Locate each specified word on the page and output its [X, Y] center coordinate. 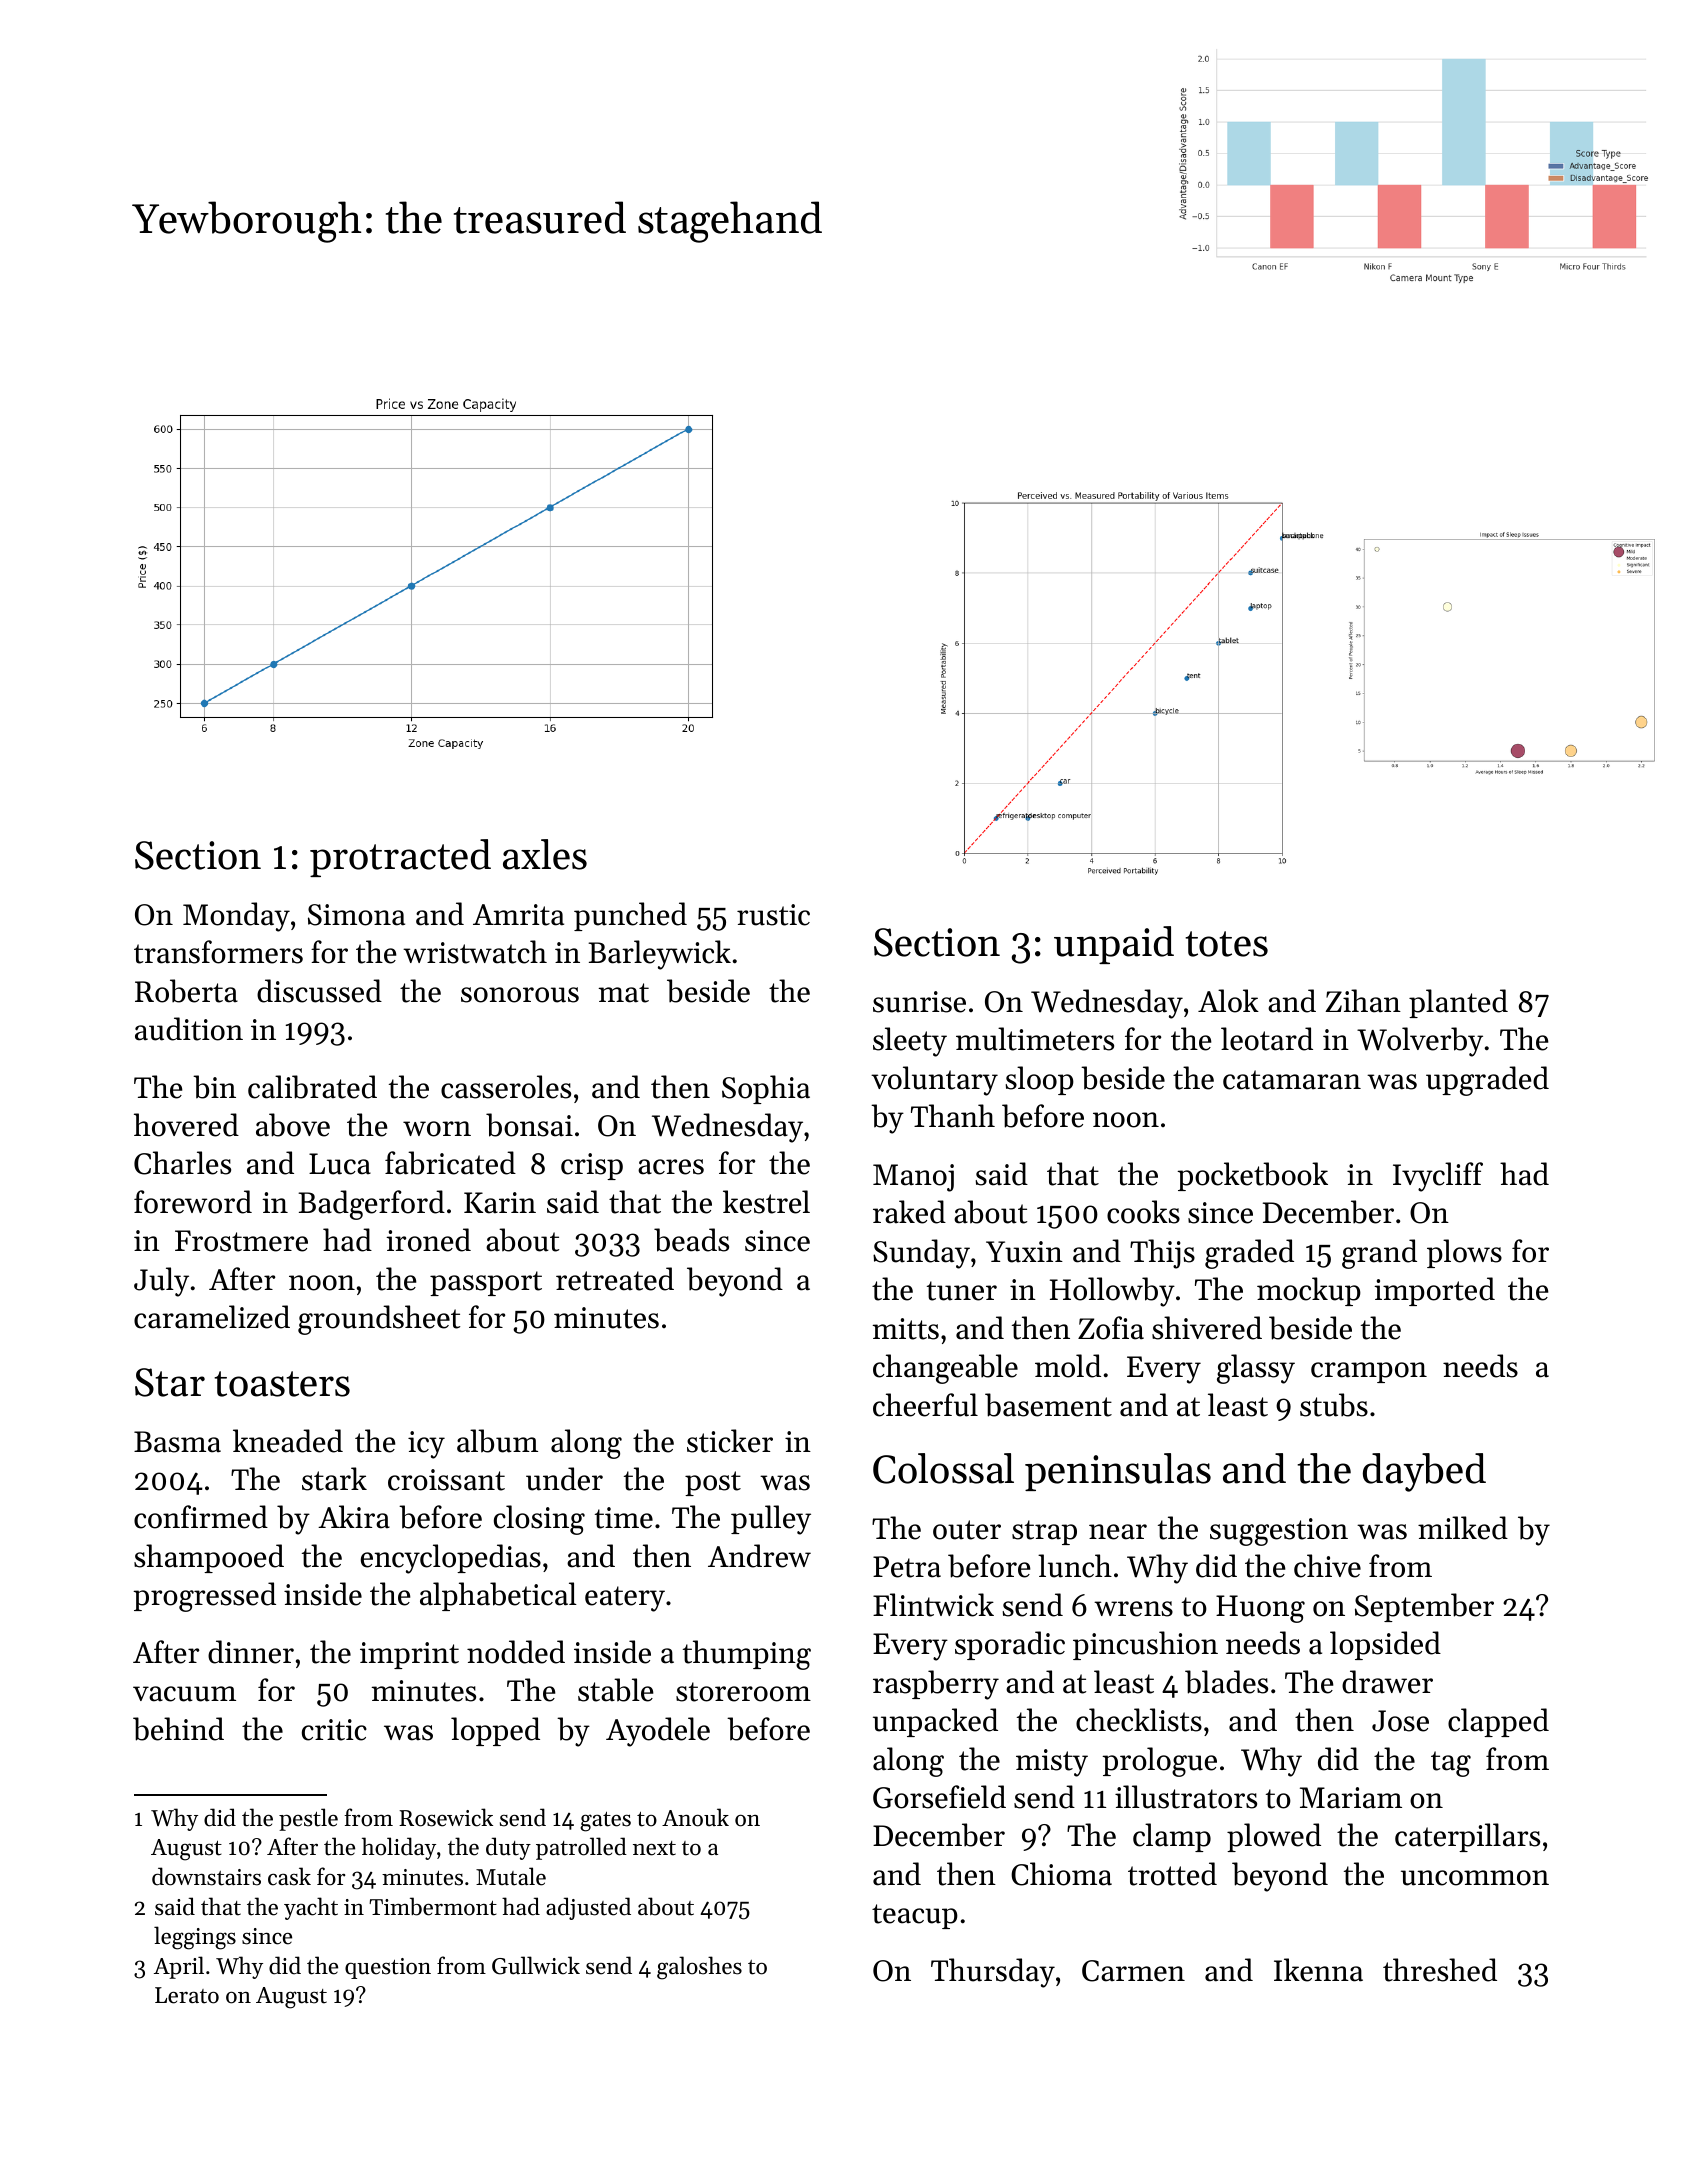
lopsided [1385, 1645]
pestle [308, 1819]
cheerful [925, 1405]
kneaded [288, 1441]
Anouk [695, 1817]
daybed [1424, 1472]
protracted [400, 858]
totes [1226, 944]
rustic [773, 915]
